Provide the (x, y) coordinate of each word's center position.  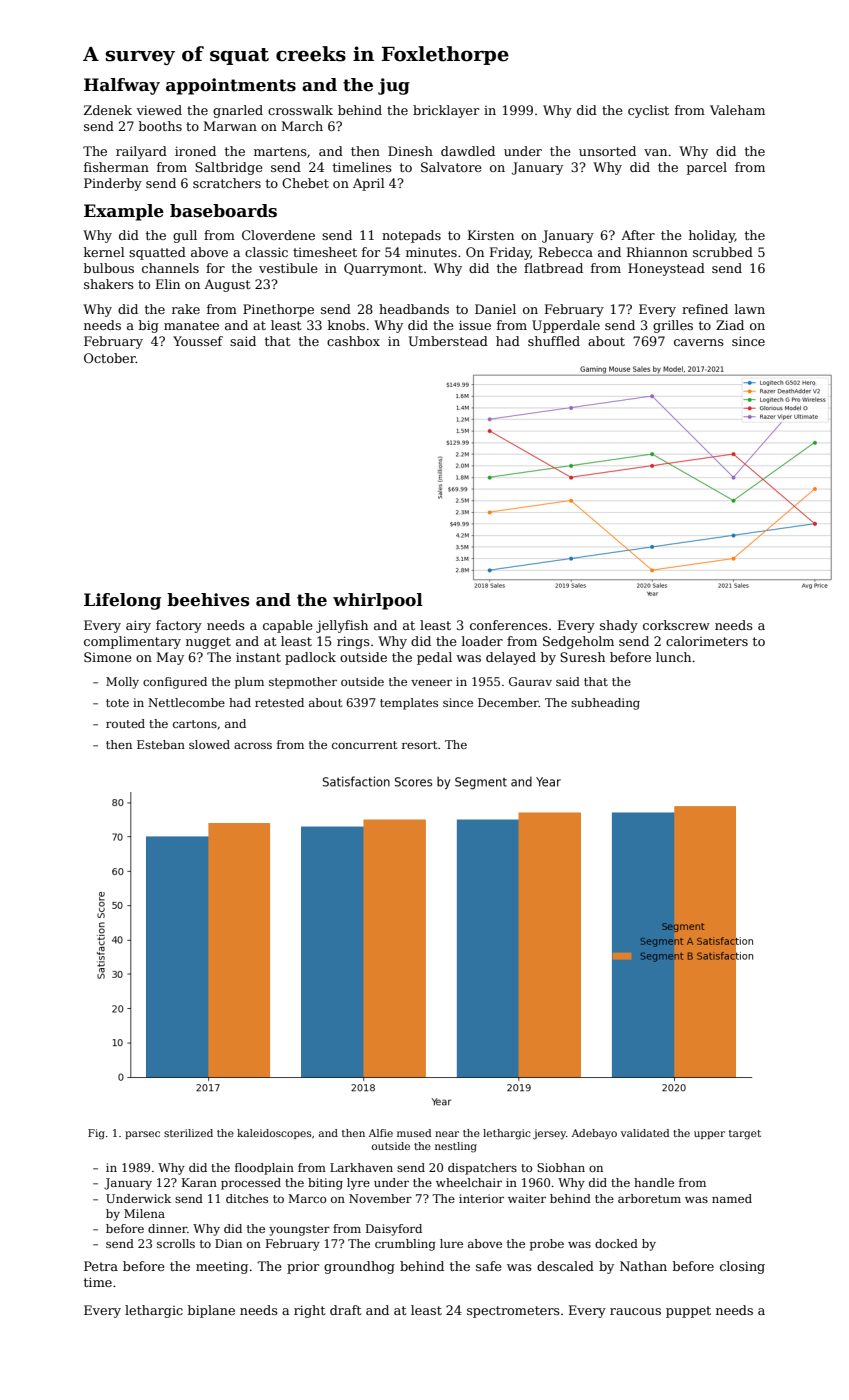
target (745, 1135)
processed (251, 1184)
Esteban (161, 744)
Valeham (737, 110)
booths (160, 126)
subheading (605, 704)
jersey (549, 1134)
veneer (431, 682)
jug (394, 86)
